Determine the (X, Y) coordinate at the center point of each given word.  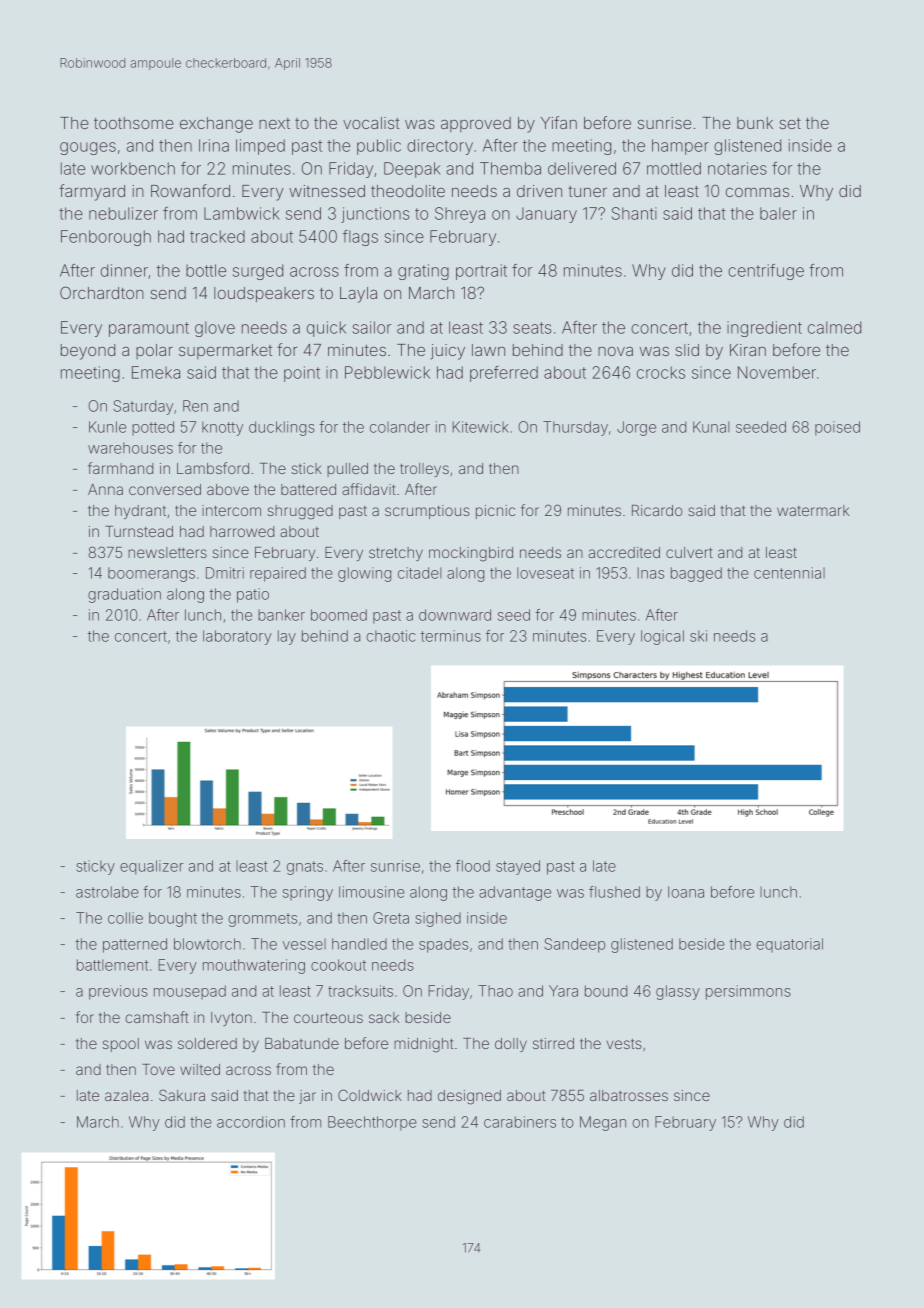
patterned (135, 945)
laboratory (237, 637)
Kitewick (481, 427)
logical (662, 637)
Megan (603, 1123)
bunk (755, 123)
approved (476, 124)
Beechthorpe (372, 1123)
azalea (126, 1095)
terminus (451, 636)
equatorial (789, 945)
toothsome (134, 123)
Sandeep (574, 945)
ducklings (282, 428)
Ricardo (657, 510)
